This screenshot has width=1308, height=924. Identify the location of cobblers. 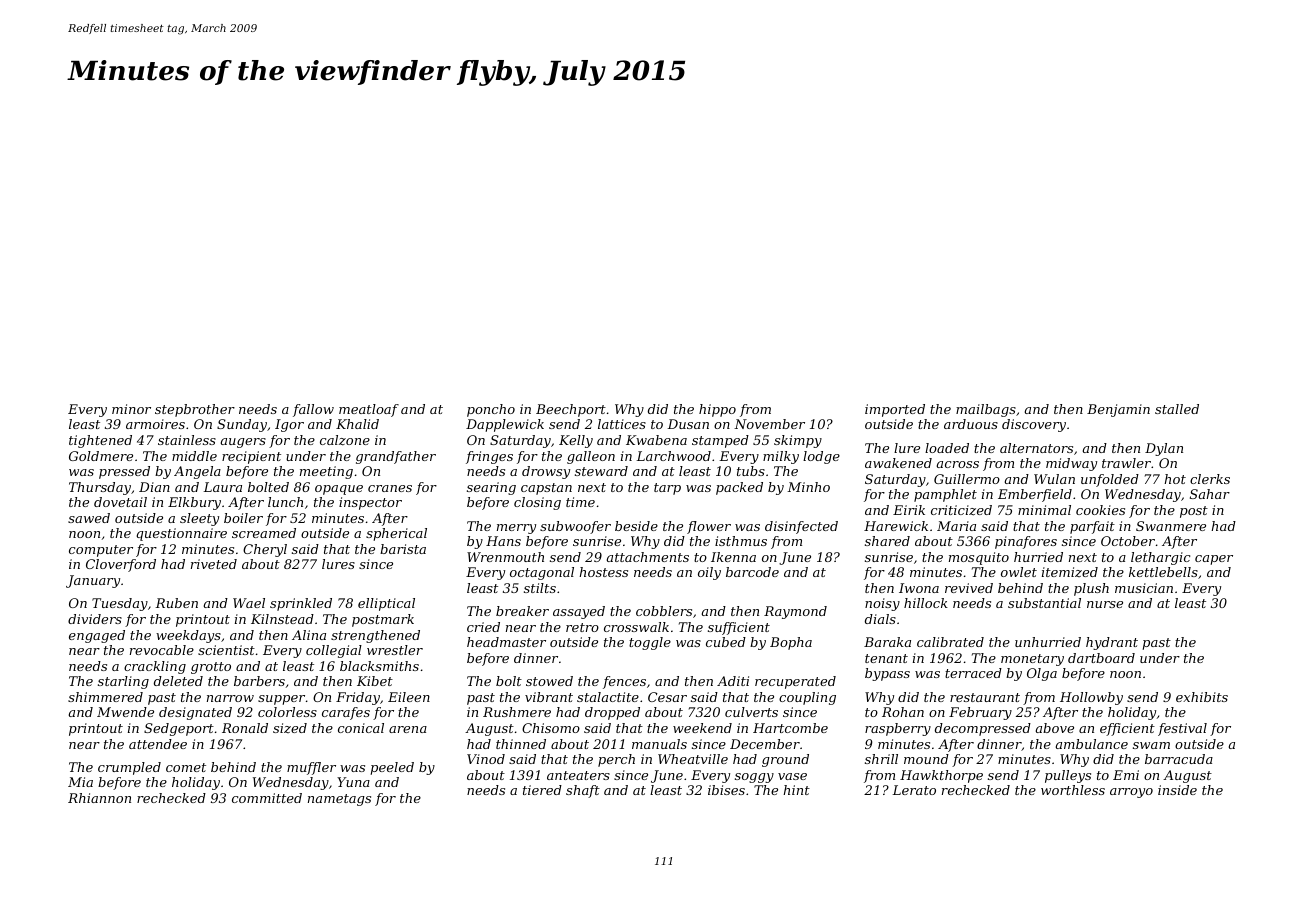
(664, 611).
